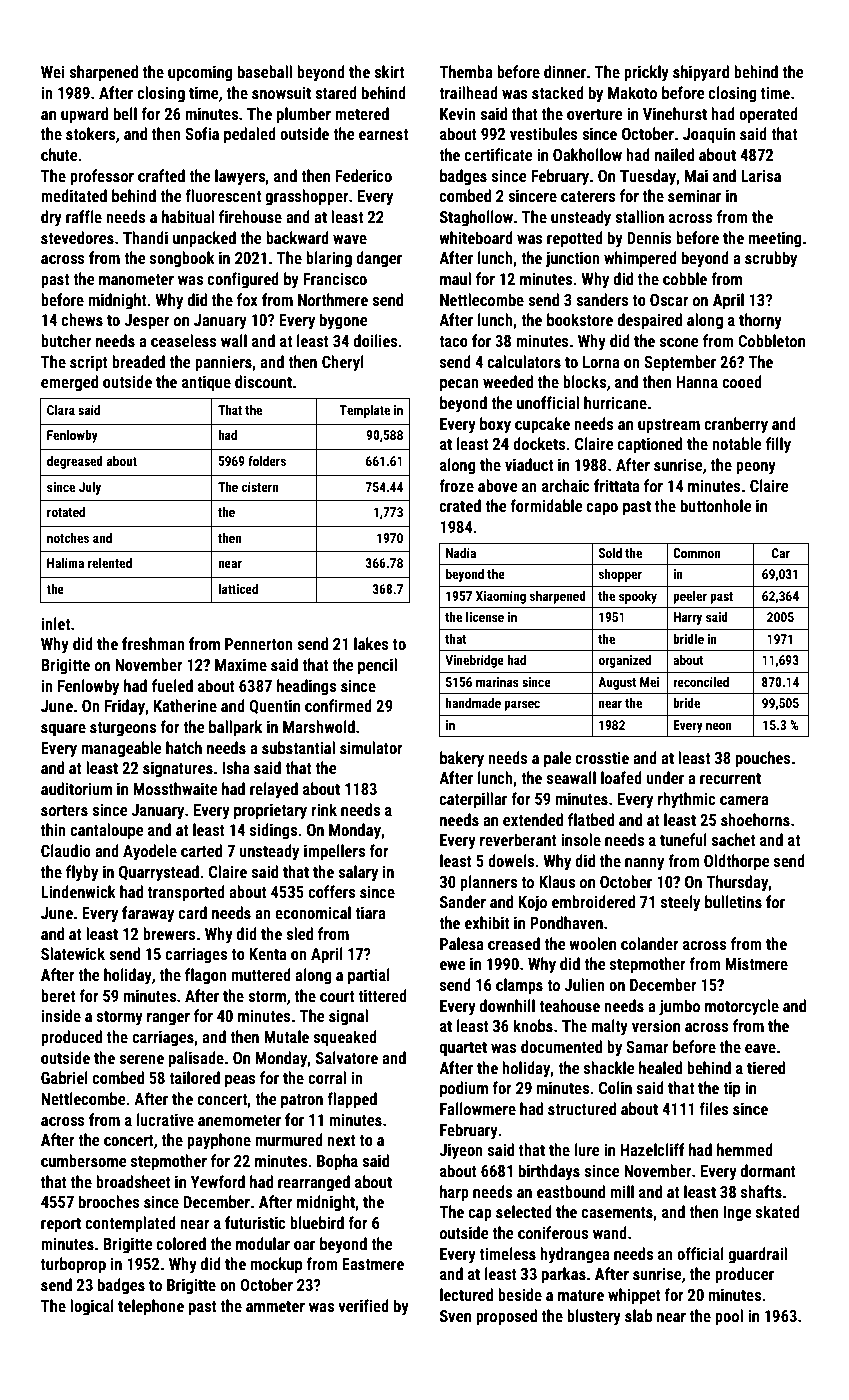 Image resolution: width=849 pixels, height=1400 pixels. Describe the element at coordinates (371, 643) in the screenshot. I see `lakes` at that location.
